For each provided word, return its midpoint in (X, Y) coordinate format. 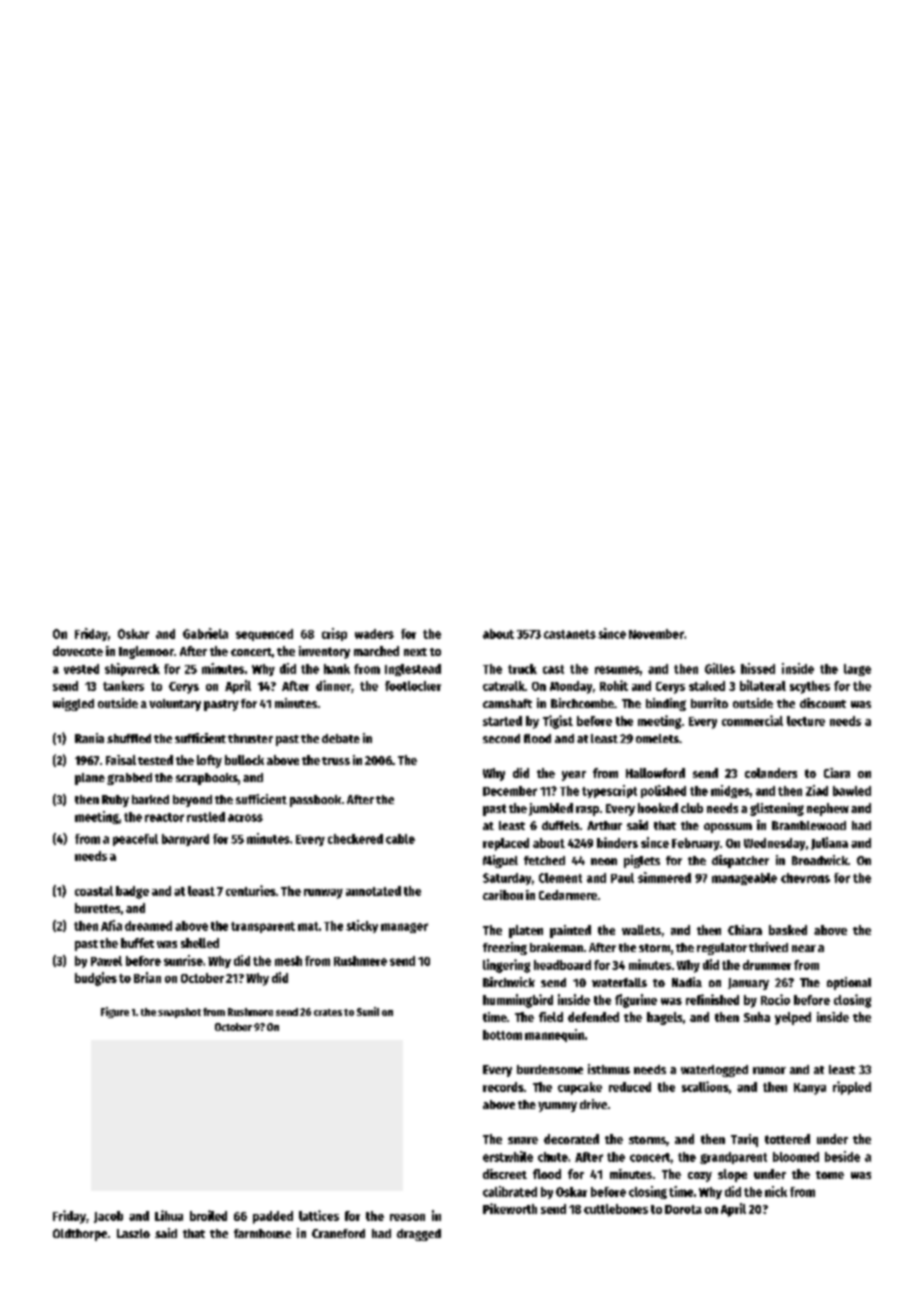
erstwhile (508, 1156)
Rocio (775, 999)
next (415, 652)
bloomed (796, 1157)
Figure (115, 1012)
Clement (560, 878)
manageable (744, 879)
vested (81, 669)
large (857, 670)
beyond (192, 801)
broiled (208, 1215)
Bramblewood (809, 825)
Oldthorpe (80, 1235)
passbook (315, 801)
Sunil (368, 1011)
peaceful (135, 840)
